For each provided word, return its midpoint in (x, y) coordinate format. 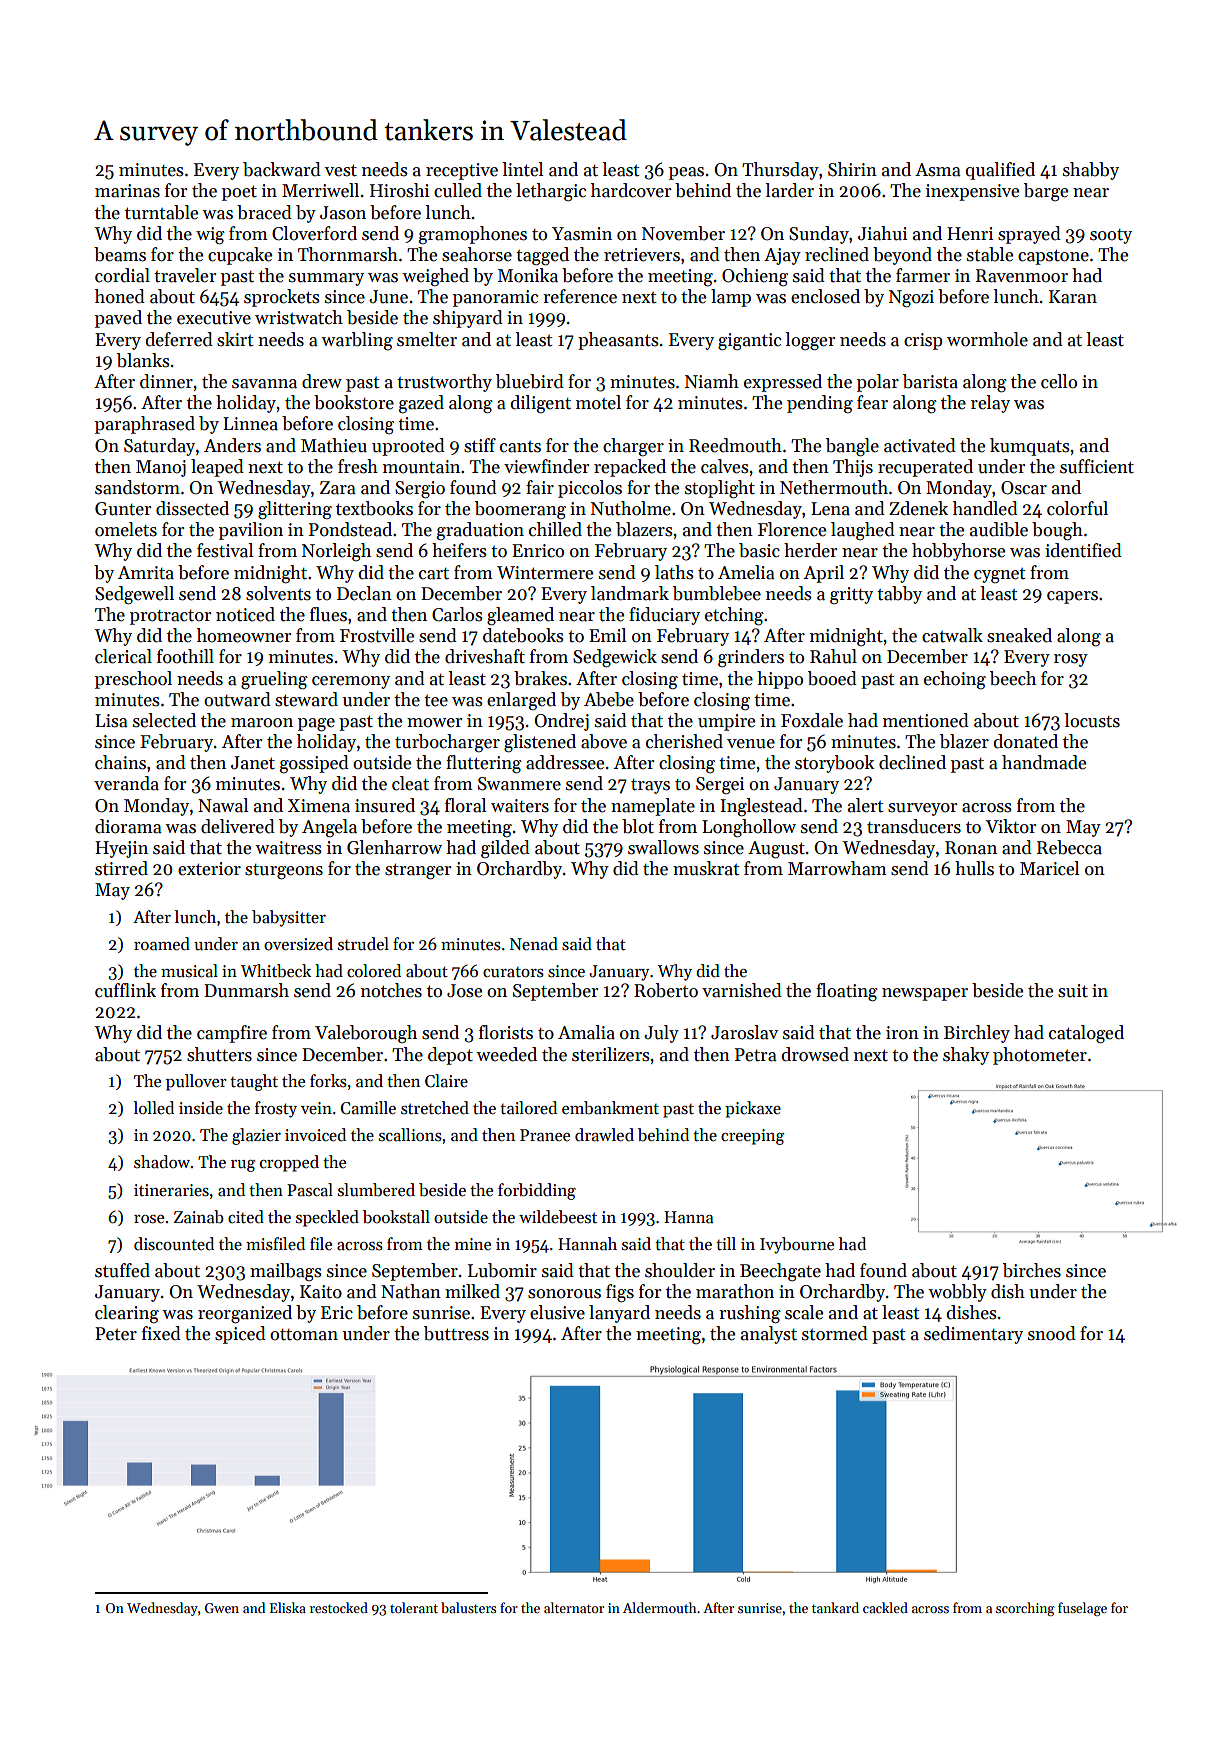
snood (1052, 1333)
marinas (127, 191)
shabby (1091, 171)
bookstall (396, 1217)
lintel (523, 169)
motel (598, 402)
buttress (456, 1333)
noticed (245, 614)
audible (999, 529)
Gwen (222, 1608)
